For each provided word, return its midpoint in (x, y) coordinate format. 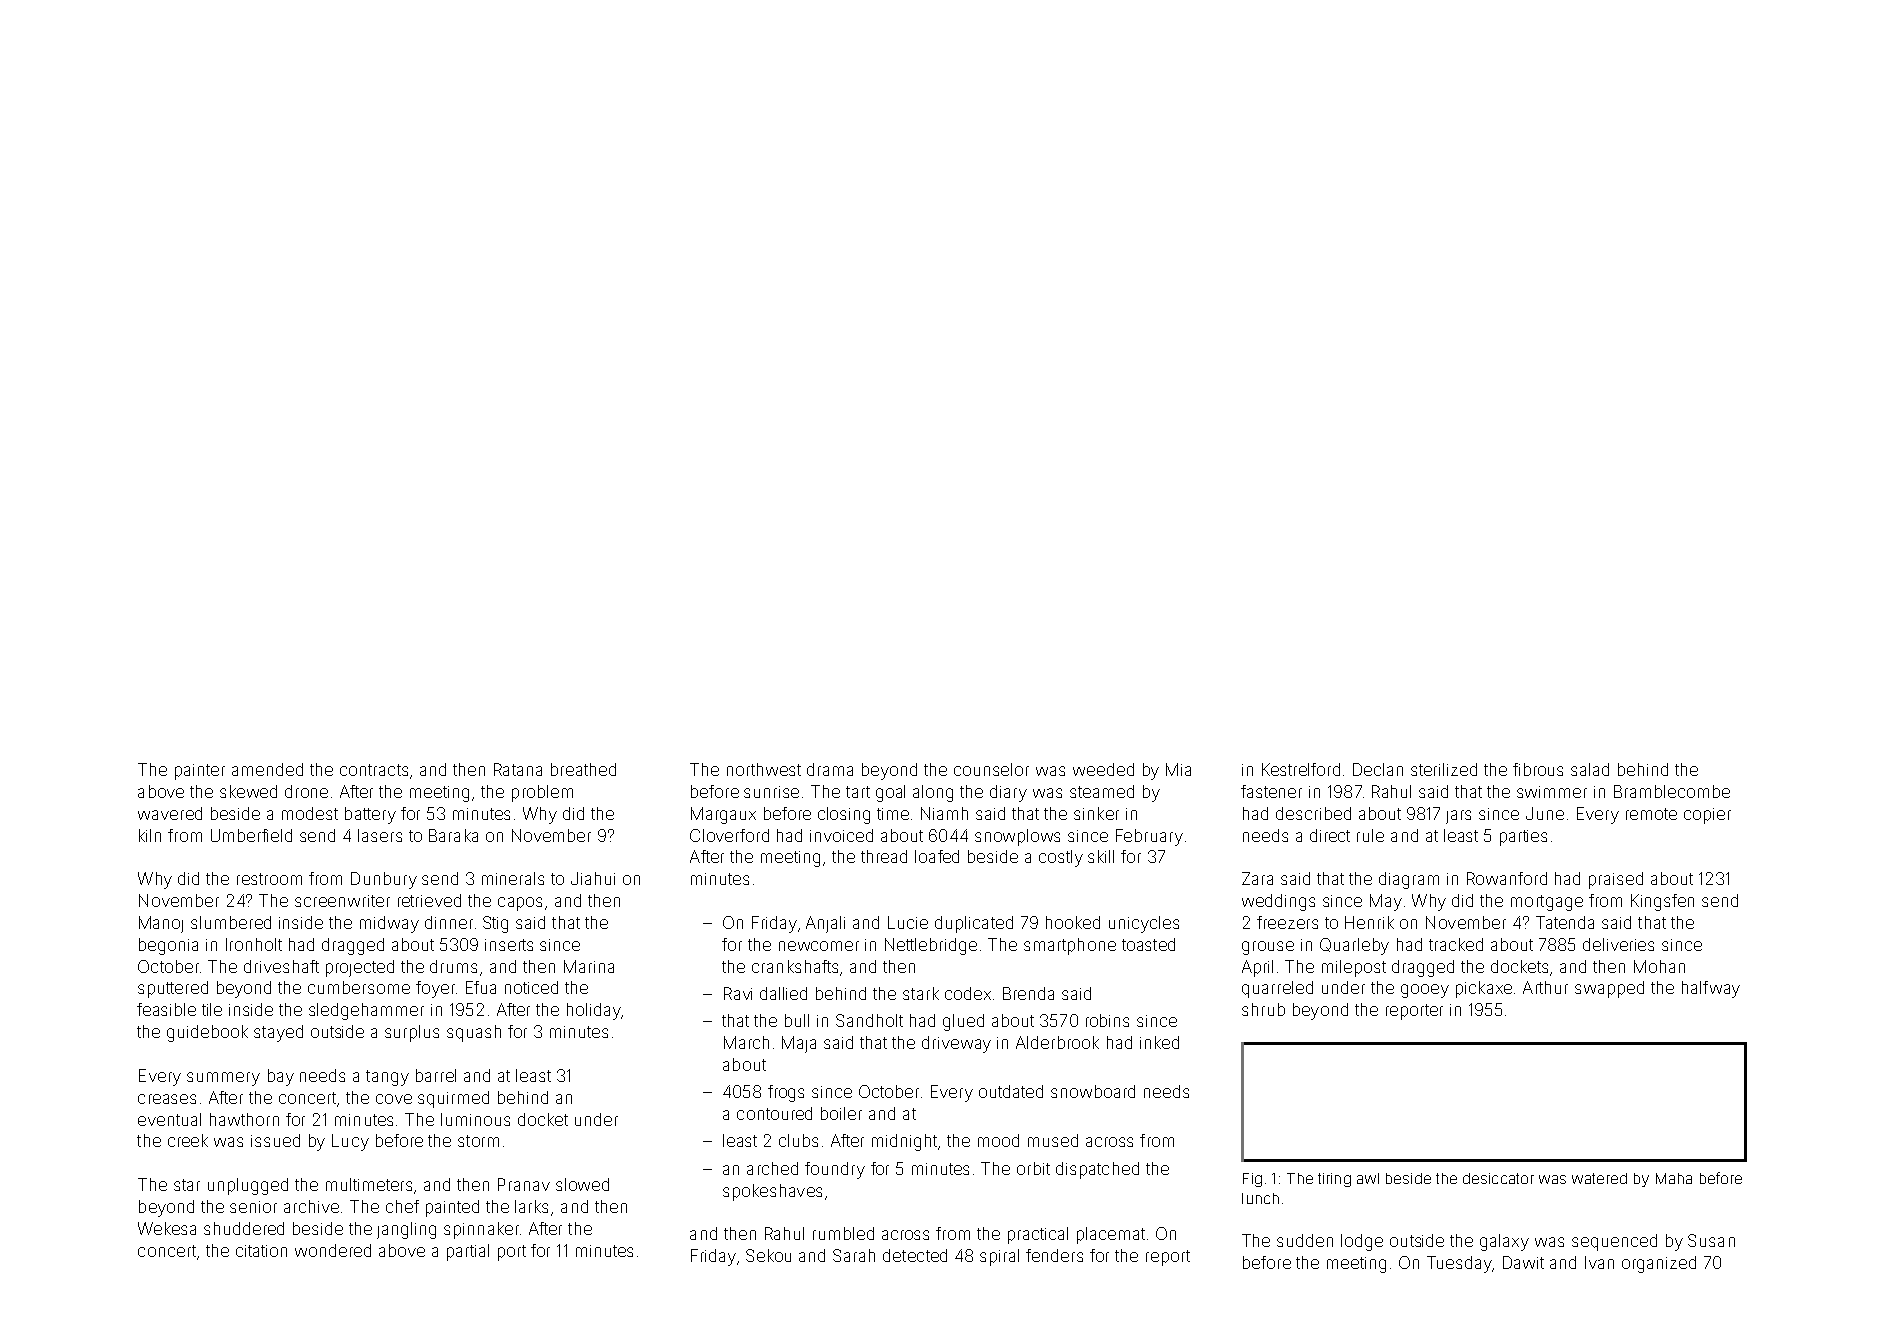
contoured (774, 1113)
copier (1707, 816)
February (1149, 837)
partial (468, 1252)
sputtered (173, 989)
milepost (1354, 968)
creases (167, 1099)
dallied (783, 993)
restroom (269, 879)
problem (542, 793)
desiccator (1498, 1178)
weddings (1278, 902)
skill (1101, 856)
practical (1038, 1235)
